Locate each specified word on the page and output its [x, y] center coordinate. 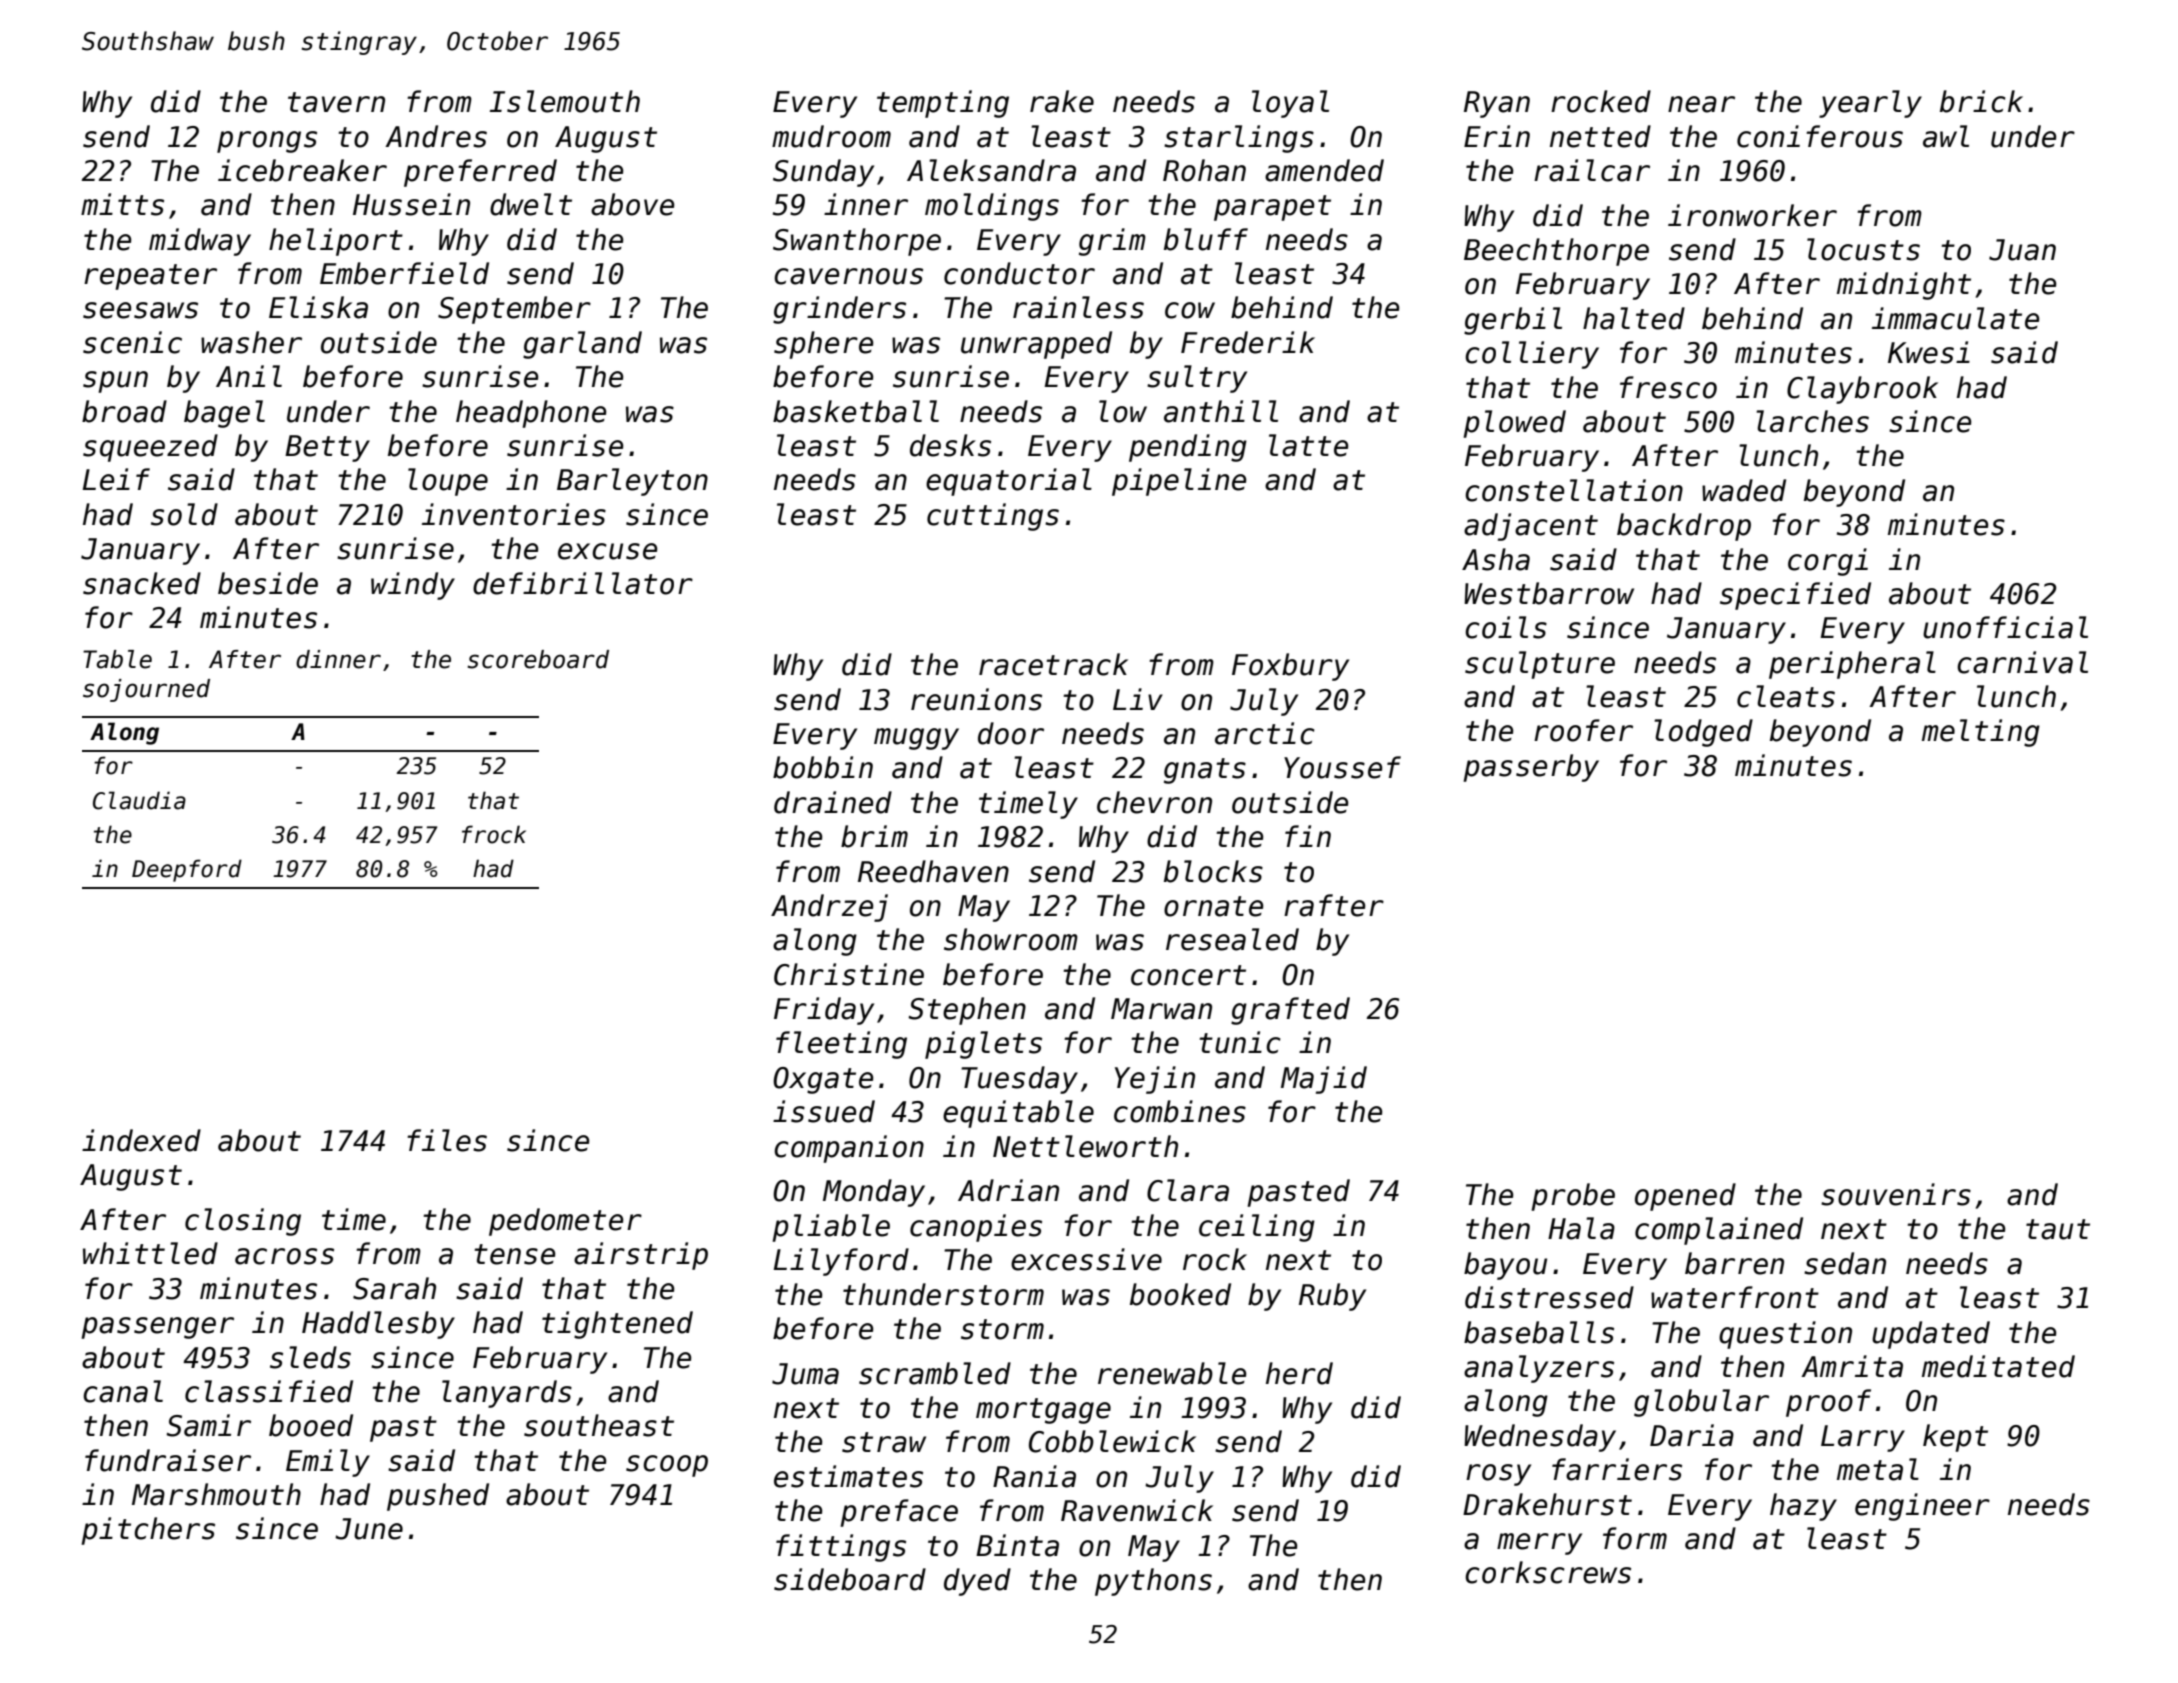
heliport [336, 242]
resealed [1232, 939]
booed [311, 1425]
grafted [1290, 1011]
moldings [992, 207]
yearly [1870, 104]
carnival [2022, 662]
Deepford [187, 870]
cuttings [993, 517]
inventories [514, 514]
